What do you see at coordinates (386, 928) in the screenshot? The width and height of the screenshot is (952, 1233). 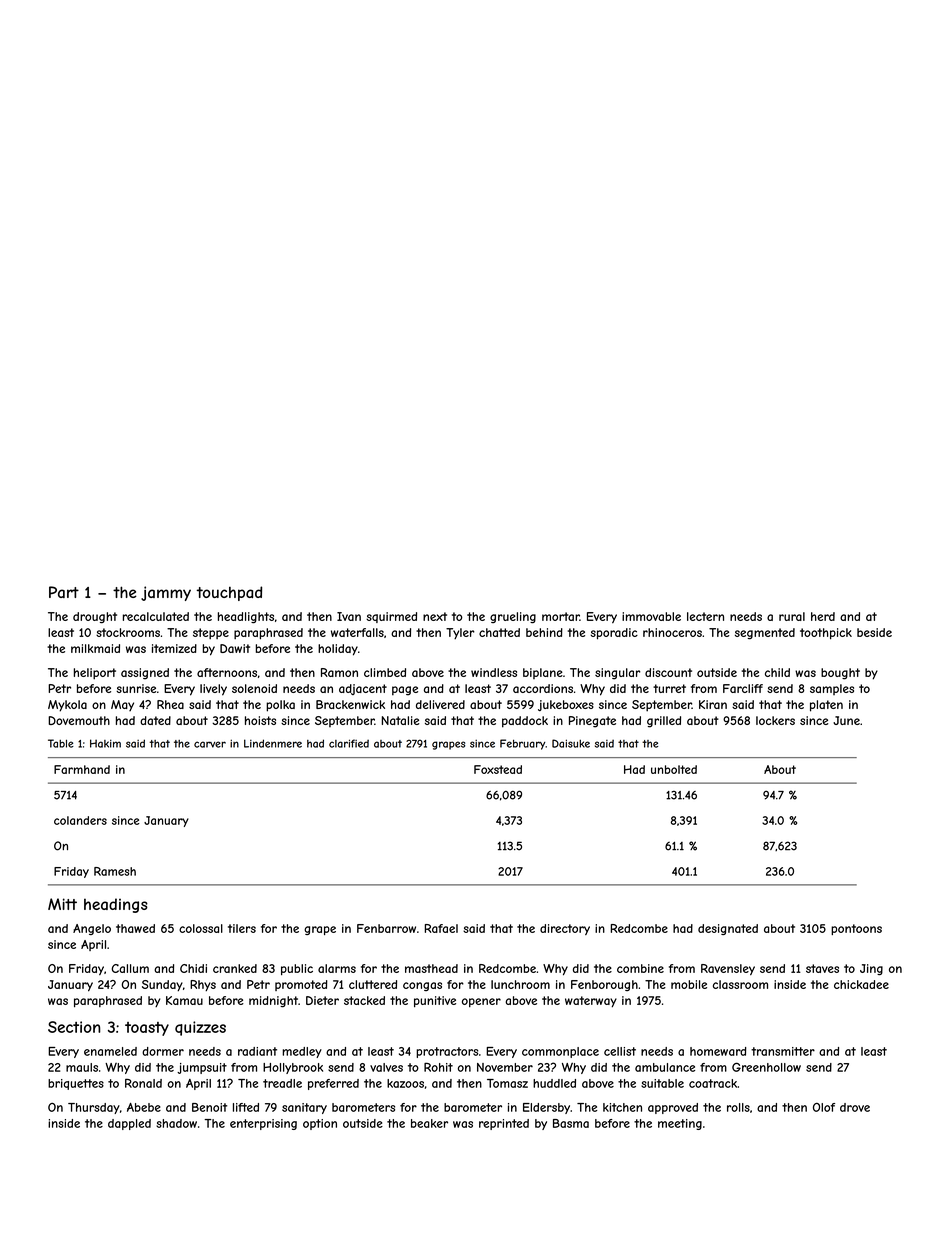 I see `Fenbarrow` at bounding box center [386, 928].
